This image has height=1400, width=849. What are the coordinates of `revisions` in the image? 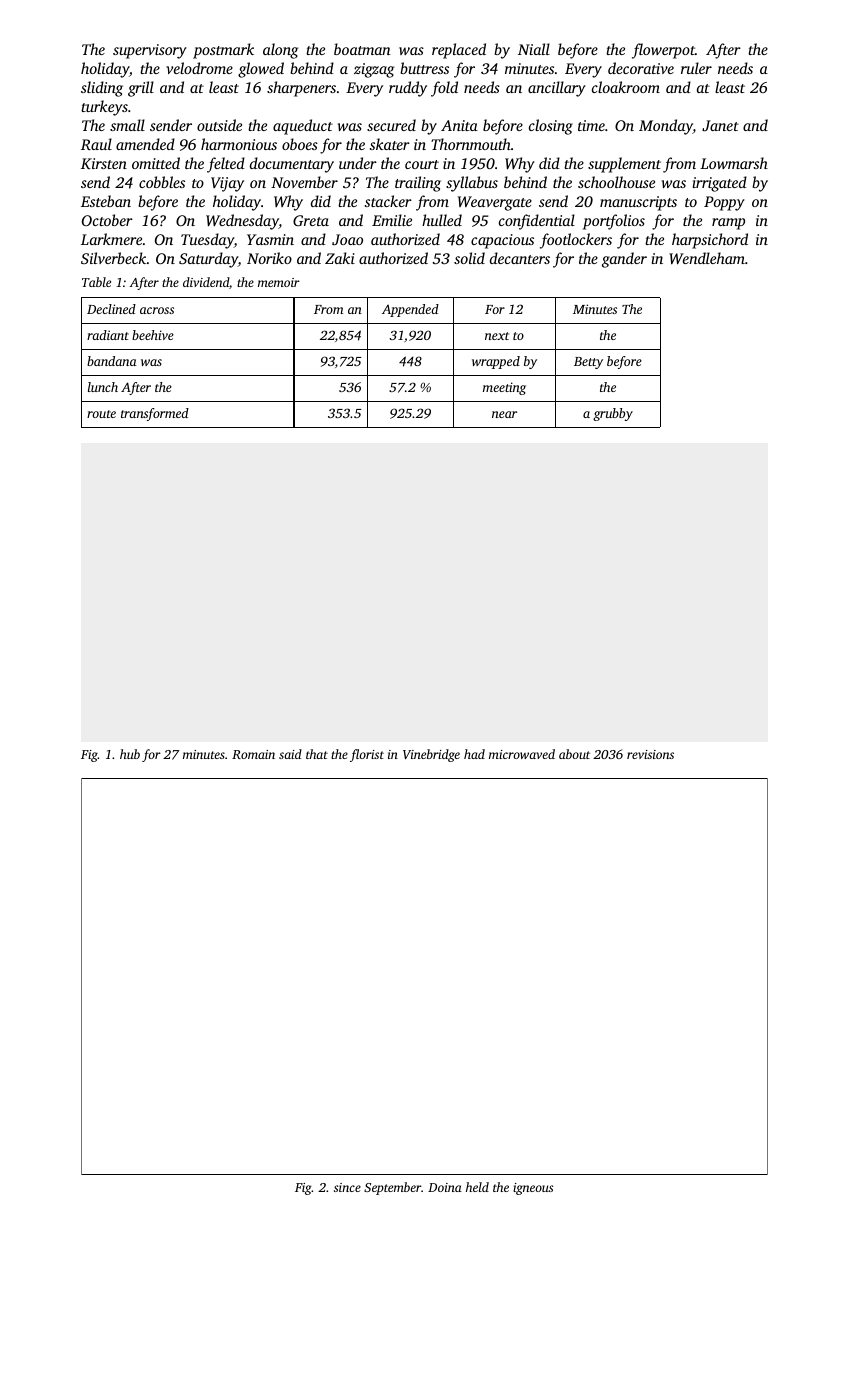 It's located at (650, 754).
